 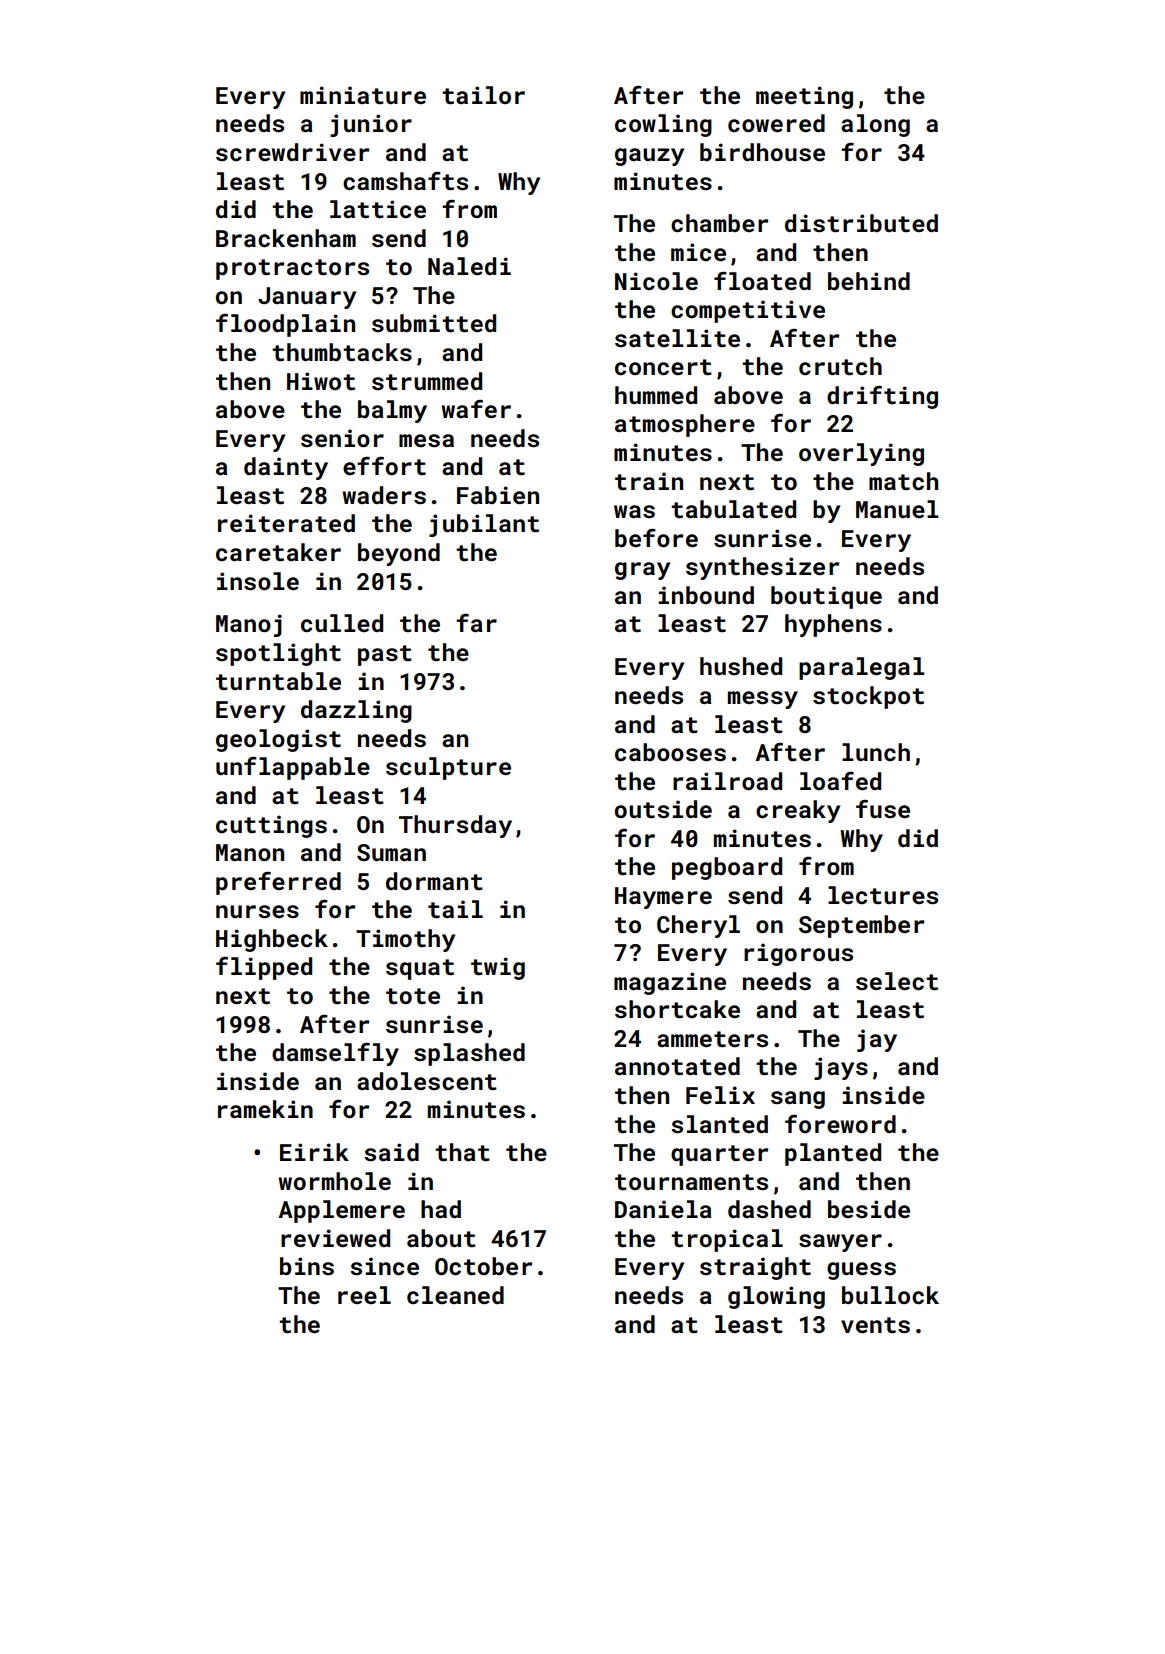 What do you see at coordinates (434, 323) in the document?
I see `submitted` at bounding box center [434, 323].
